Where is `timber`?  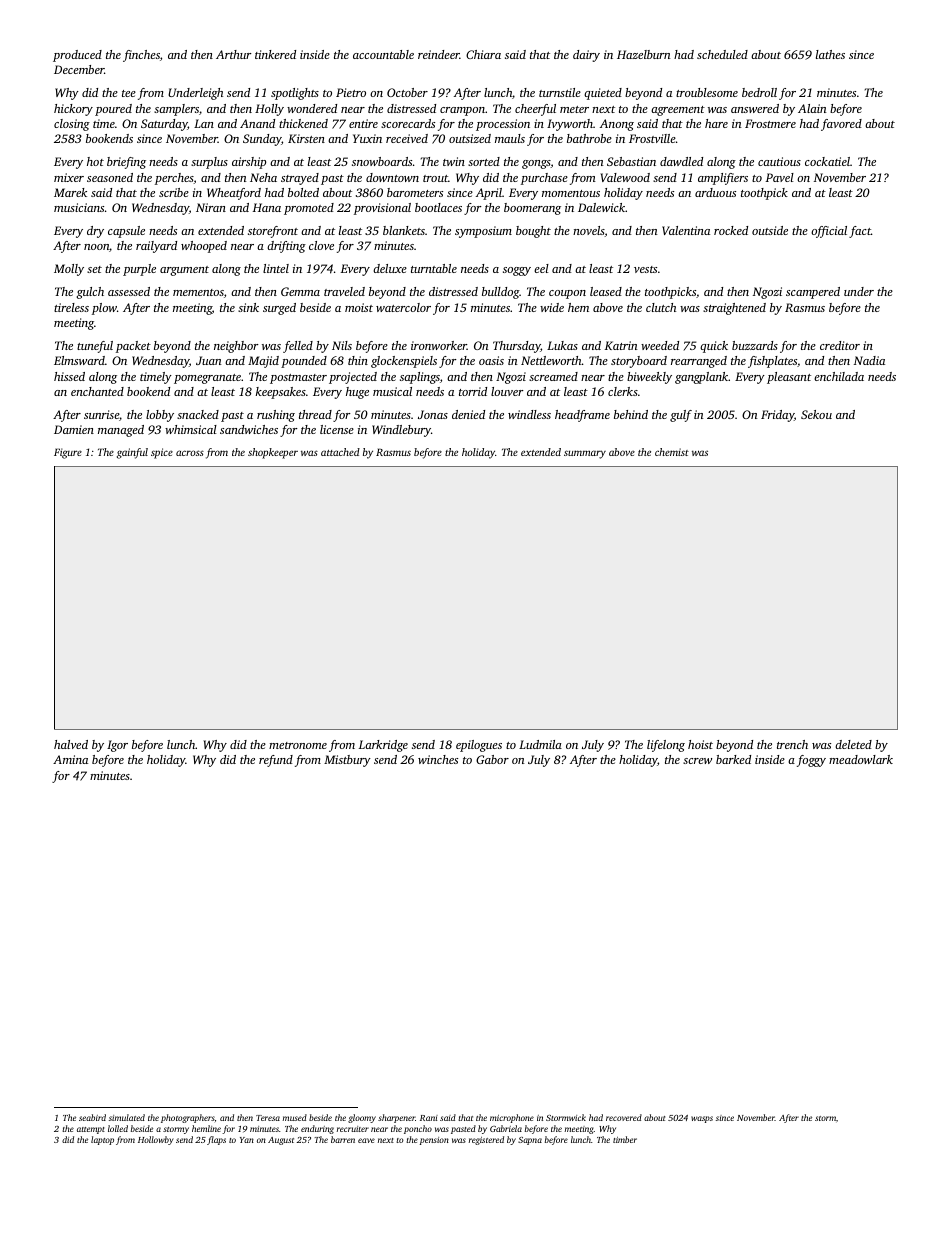
timber is located at coordinates (625, 1139).
